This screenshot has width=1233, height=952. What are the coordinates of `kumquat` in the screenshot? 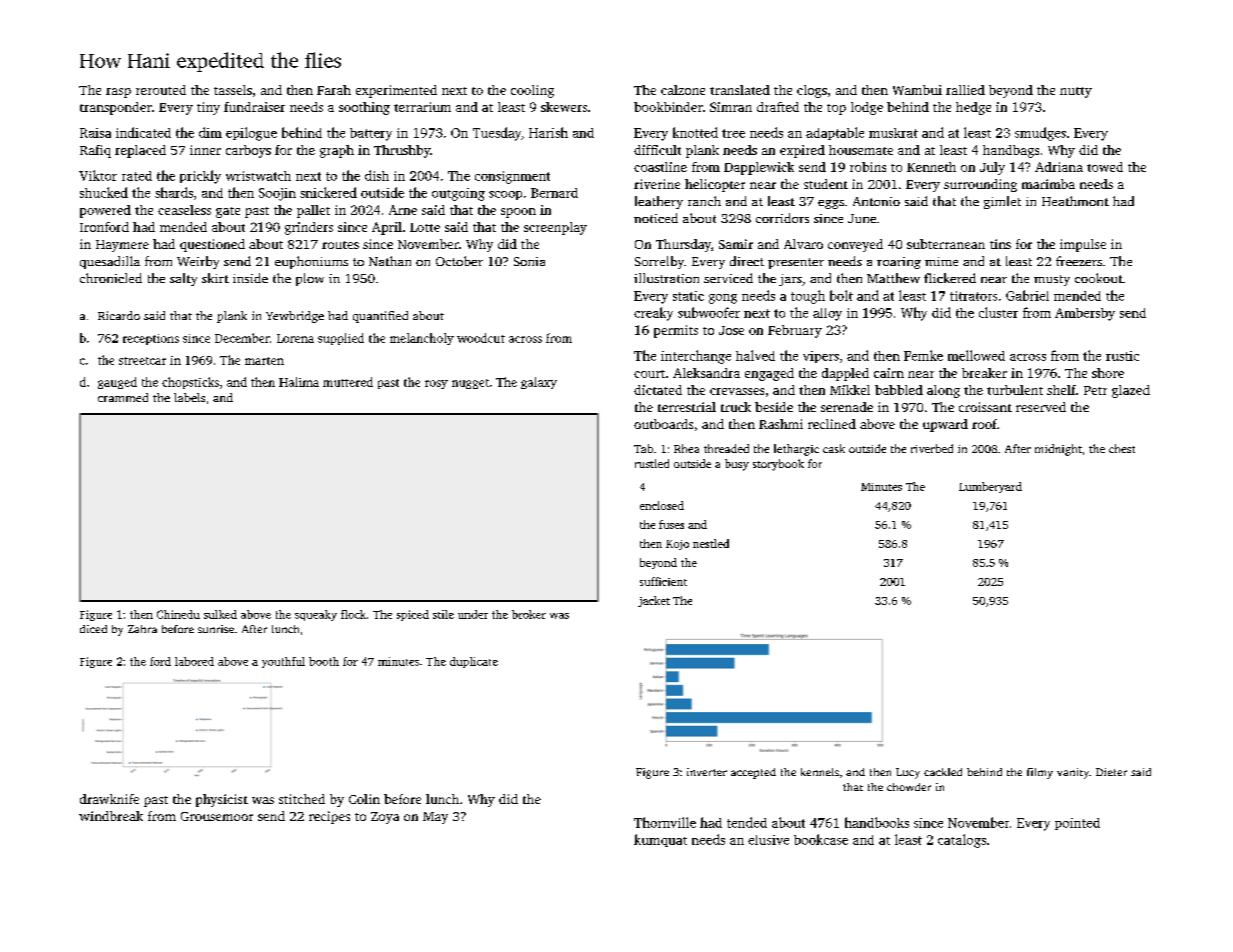 It's located at (660, 840).
